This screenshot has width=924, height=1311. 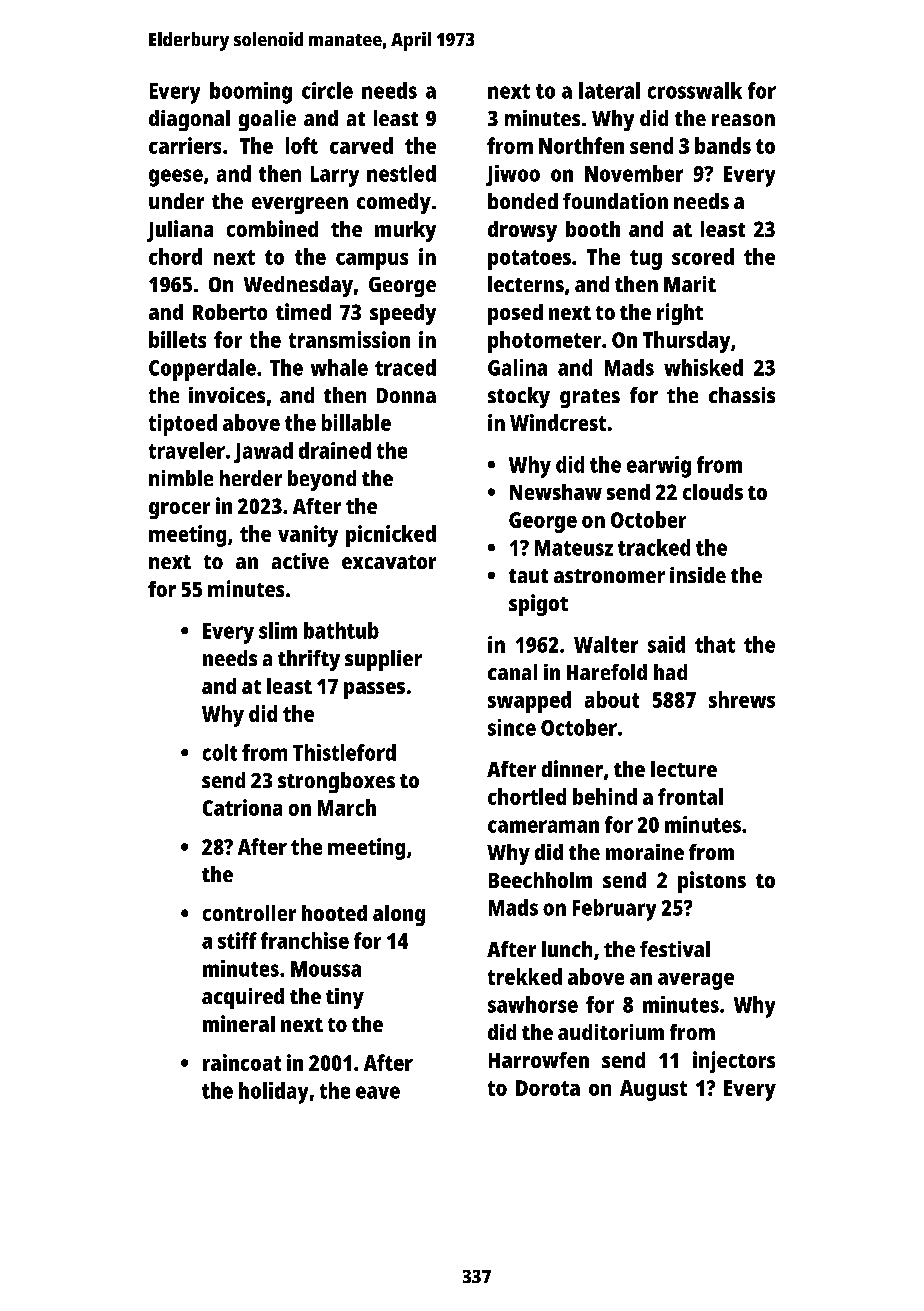 I want to click on lateral, so click(x=609, y=90).
